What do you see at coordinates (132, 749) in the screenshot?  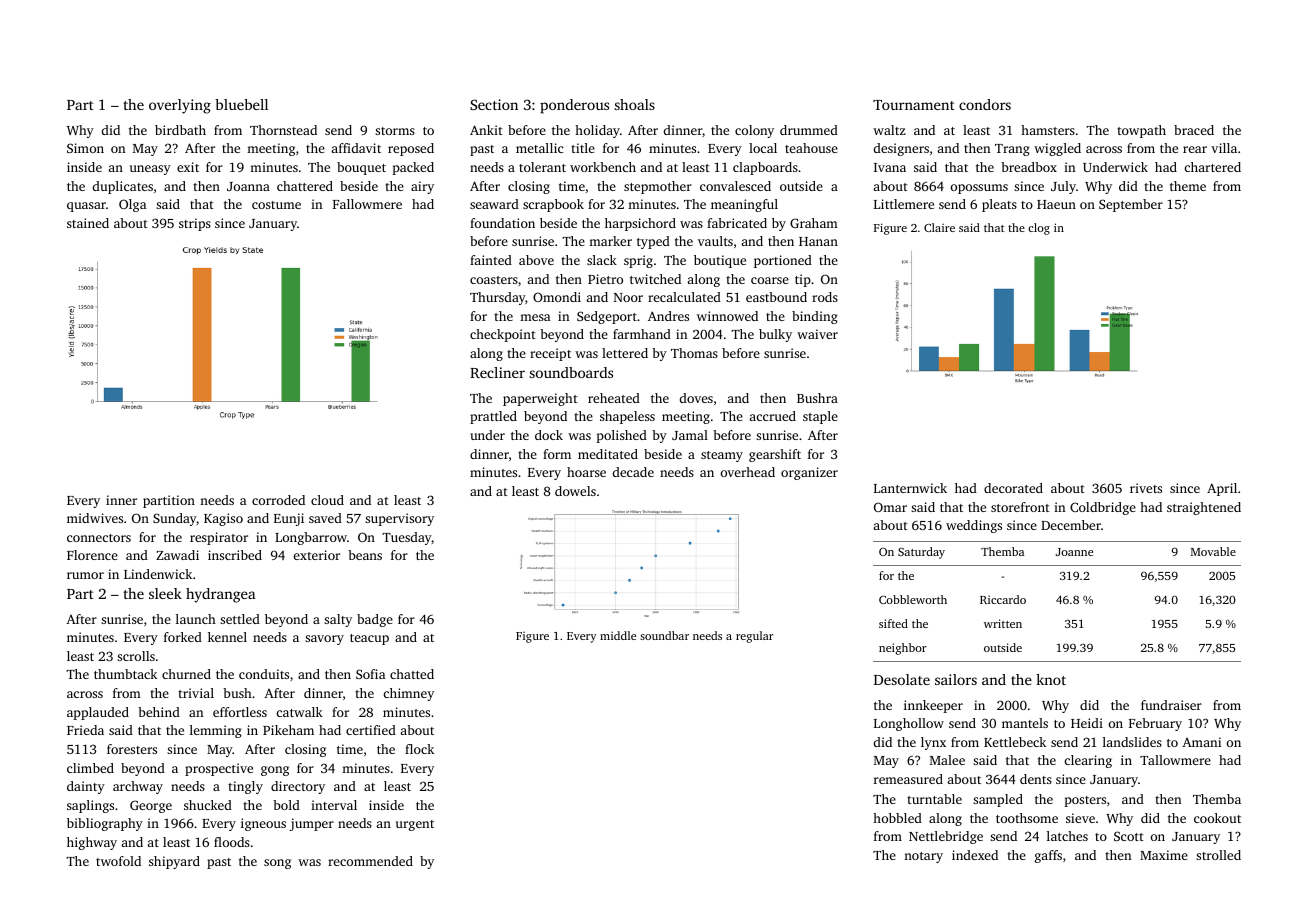 I see `foresters` at bounding box center [132, 749].
